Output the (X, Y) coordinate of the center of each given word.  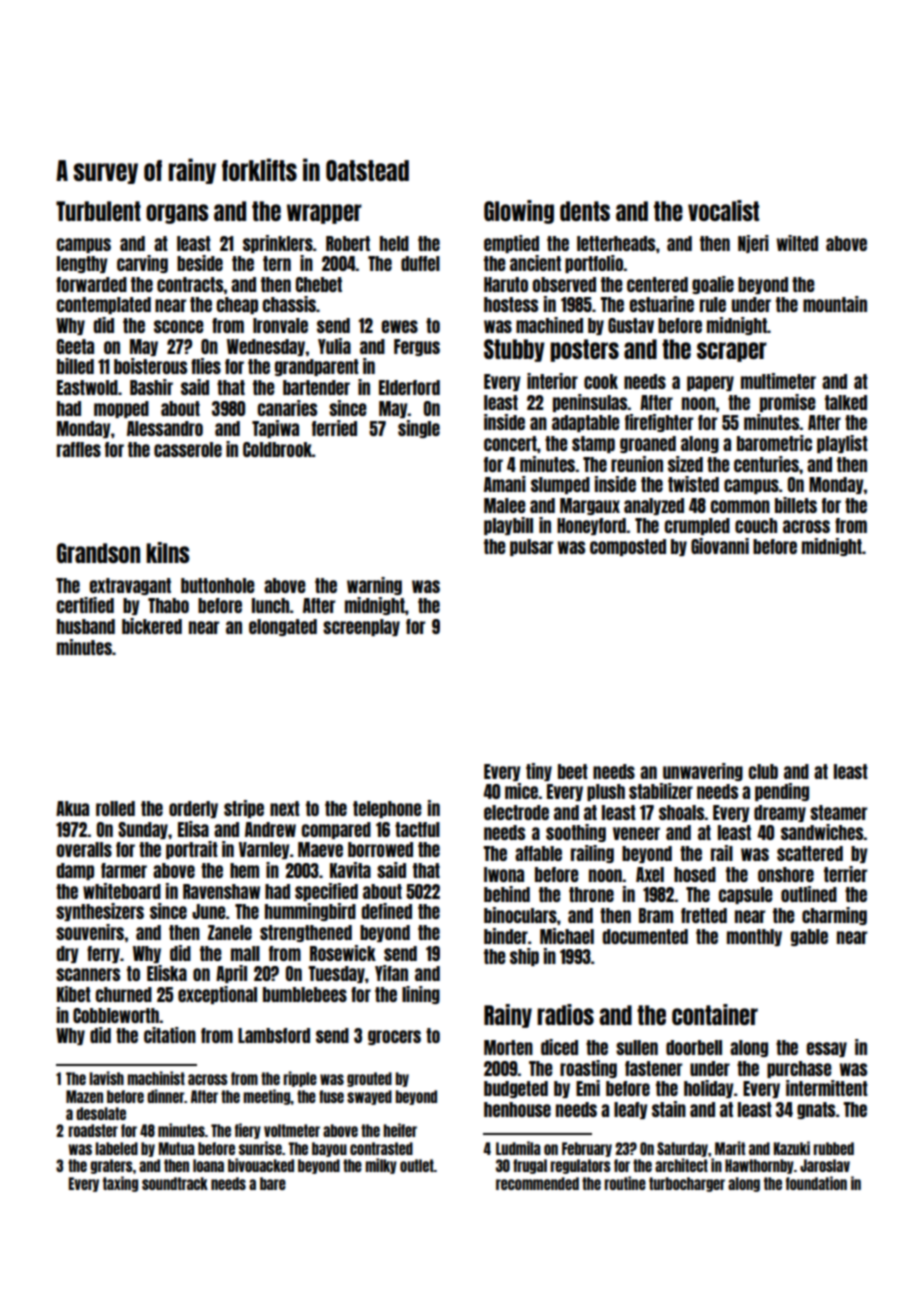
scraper (732, 352)
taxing (120, 1184)
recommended (537, 1183)
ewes (399, 326)
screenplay (361, 627)
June (209, 911)
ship (524, 957)
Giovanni (720, 546)
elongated (283, 627)
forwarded (91, 284)
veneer (636, 833)
